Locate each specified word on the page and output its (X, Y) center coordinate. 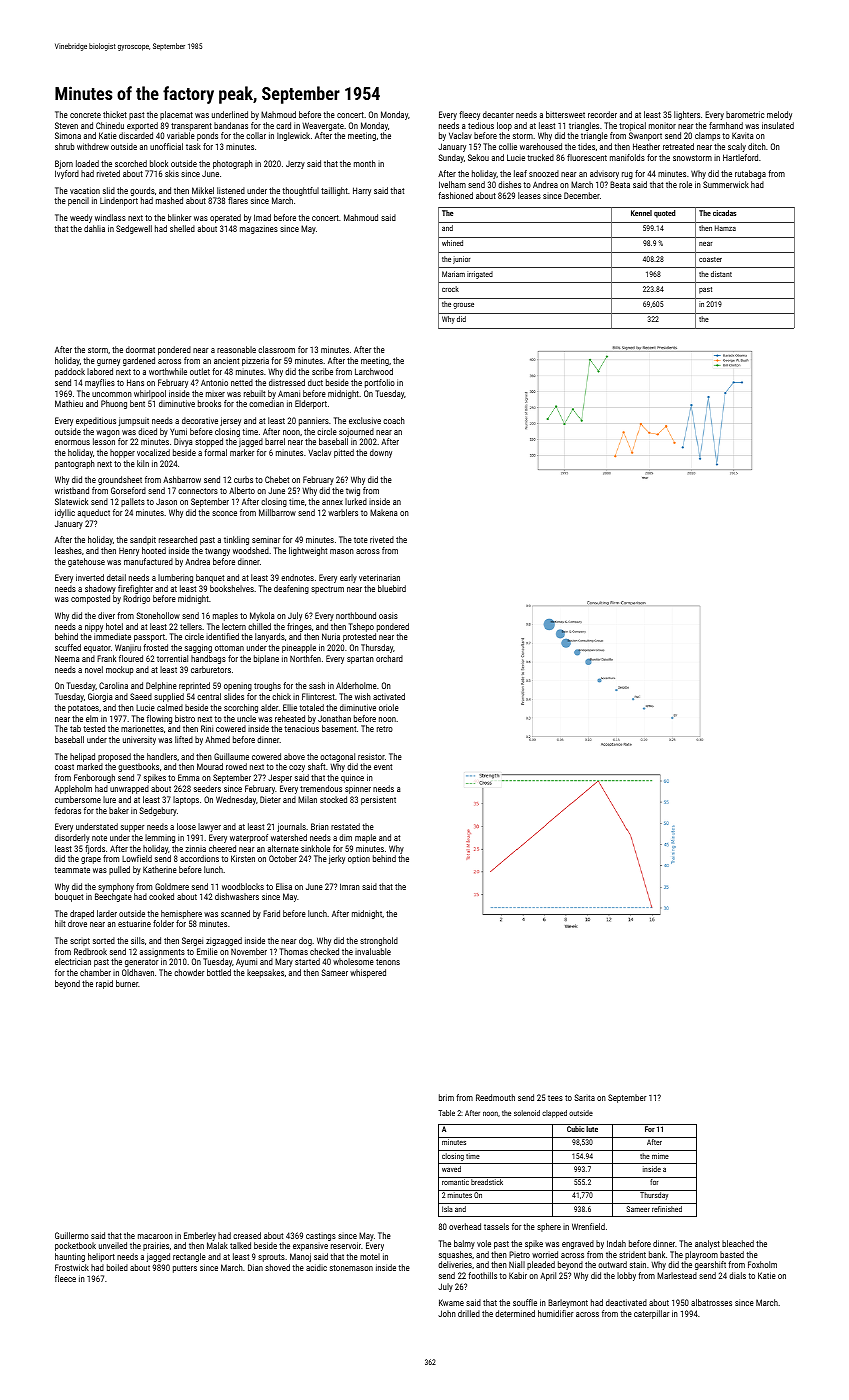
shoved (277, 1267)
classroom (276, 349)
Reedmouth (495, 1097)
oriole (389, 707)
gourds (142, 191)
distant (721, 274)
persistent (378, 800)
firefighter (135, 589)
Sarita (584, 1097)
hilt (60, 923)
